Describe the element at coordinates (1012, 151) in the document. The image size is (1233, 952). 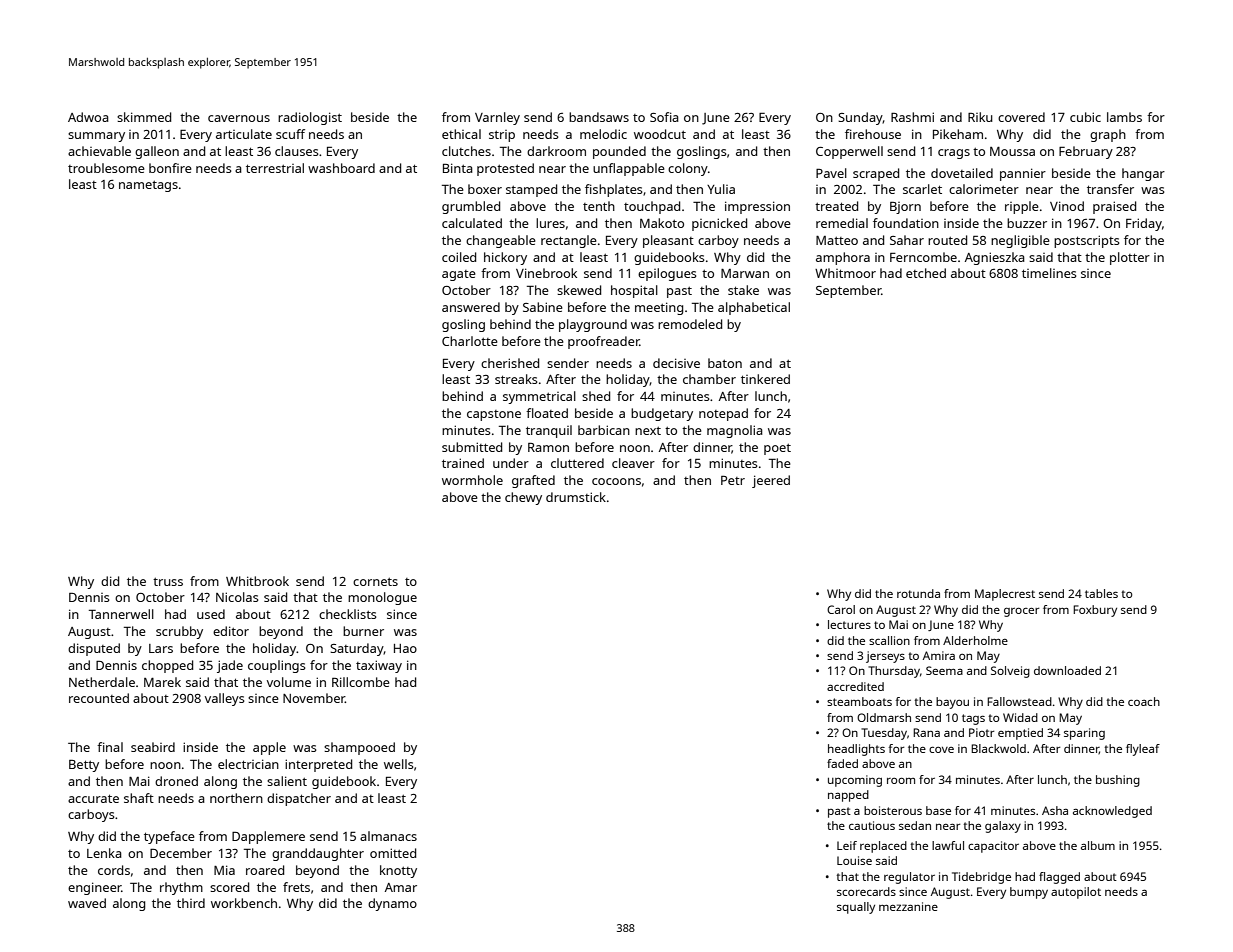
I see `Moussa` at that location.
